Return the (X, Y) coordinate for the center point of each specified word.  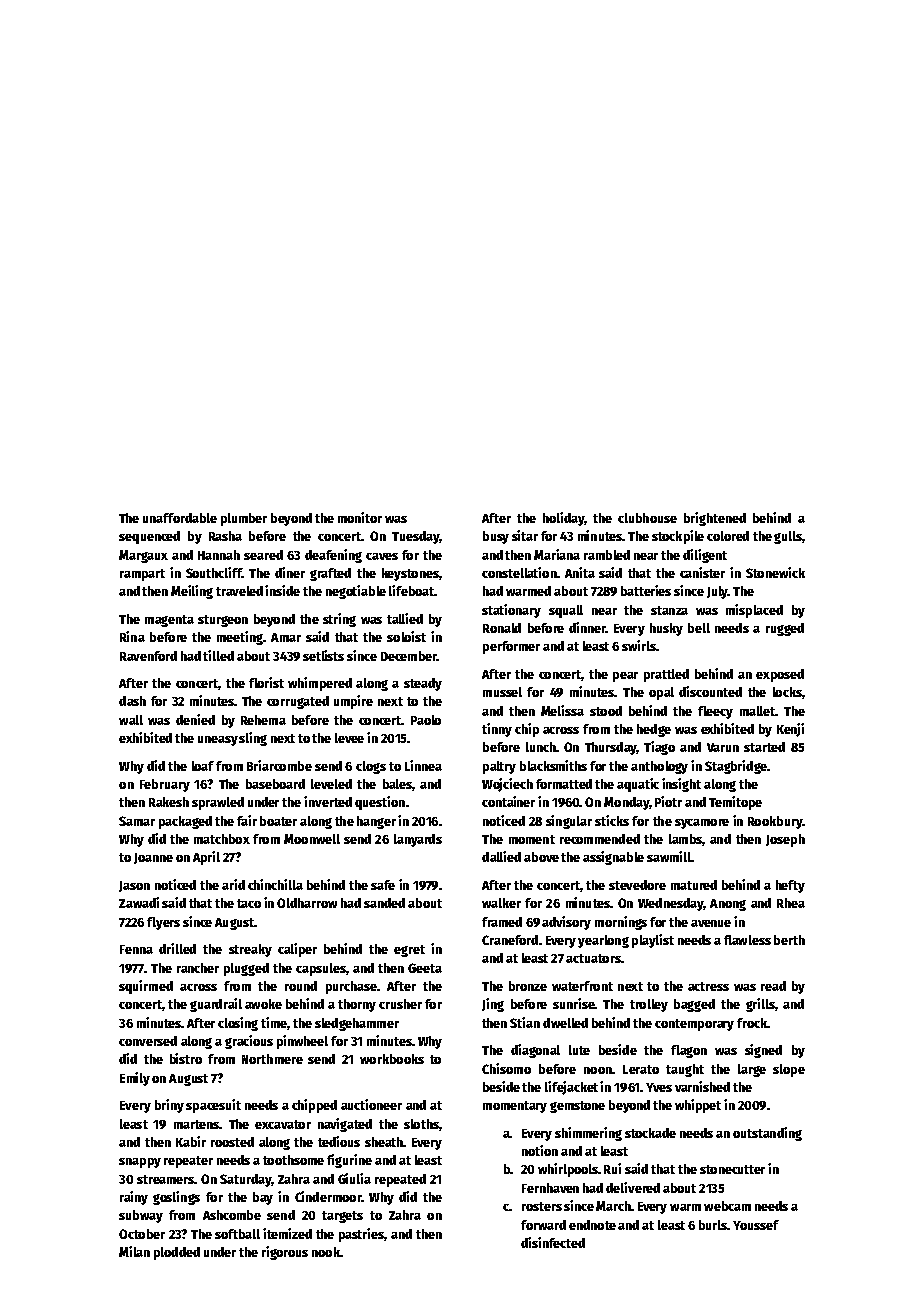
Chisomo (506, 1068)
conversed (148, 1041)
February (165, 785)
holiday (563, 519)
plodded (177, 1253)
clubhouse (647, 518)
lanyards (418, 840)
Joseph (785, 840)
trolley (649, 1005)
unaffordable (180, 518)
